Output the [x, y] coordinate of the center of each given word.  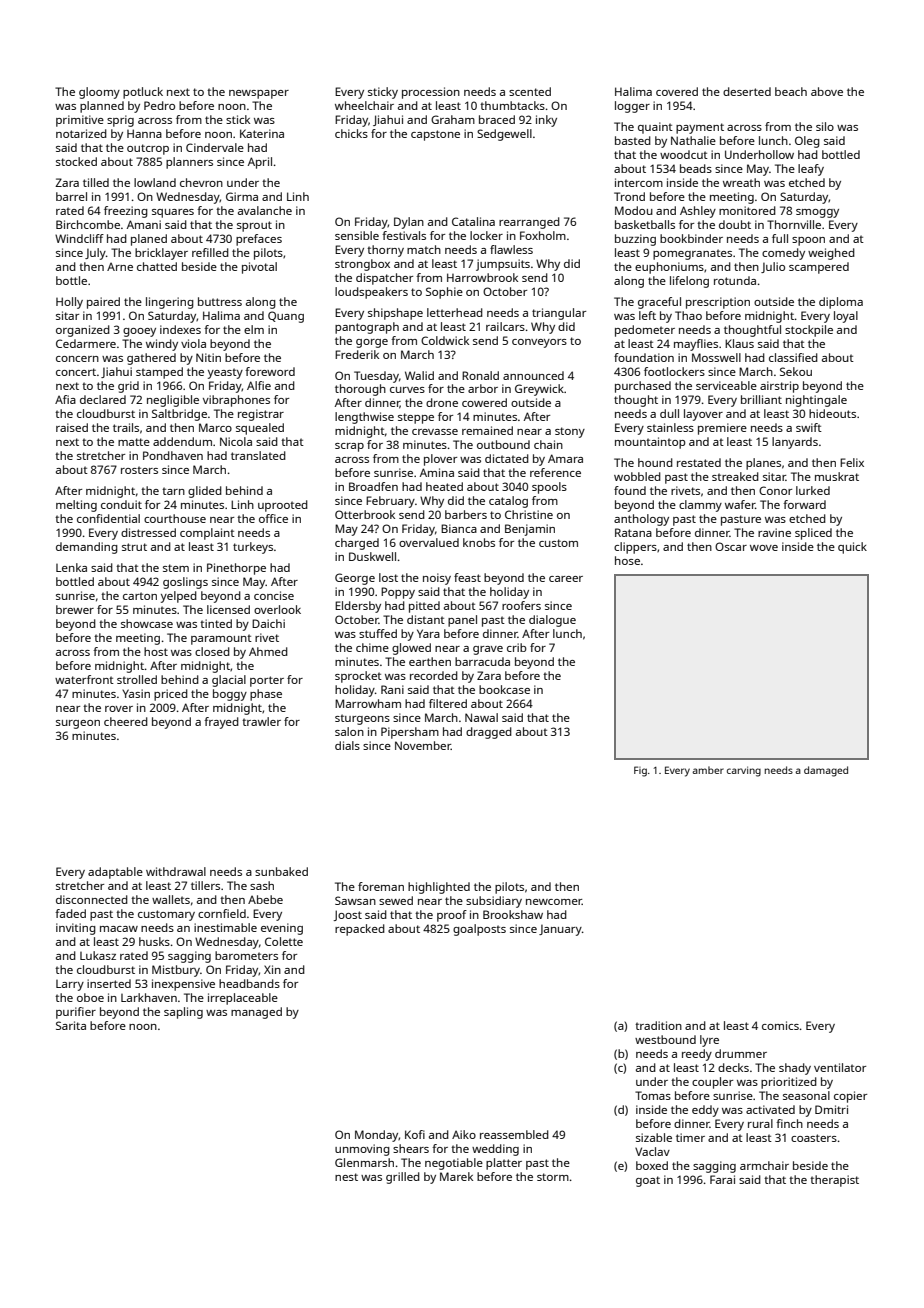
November [423, 745]
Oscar [731, 546]
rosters [139, 470]
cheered [126, 721]
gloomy [99, 93]
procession [431, 93]
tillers [205, 885]
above [827, 91]
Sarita [71, 1025]
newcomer [554, 902]
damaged [826, 771]
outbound [503, 444]
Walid [419, 375]
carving [744, 771]
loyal [846, 317]
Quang [286, 317]
